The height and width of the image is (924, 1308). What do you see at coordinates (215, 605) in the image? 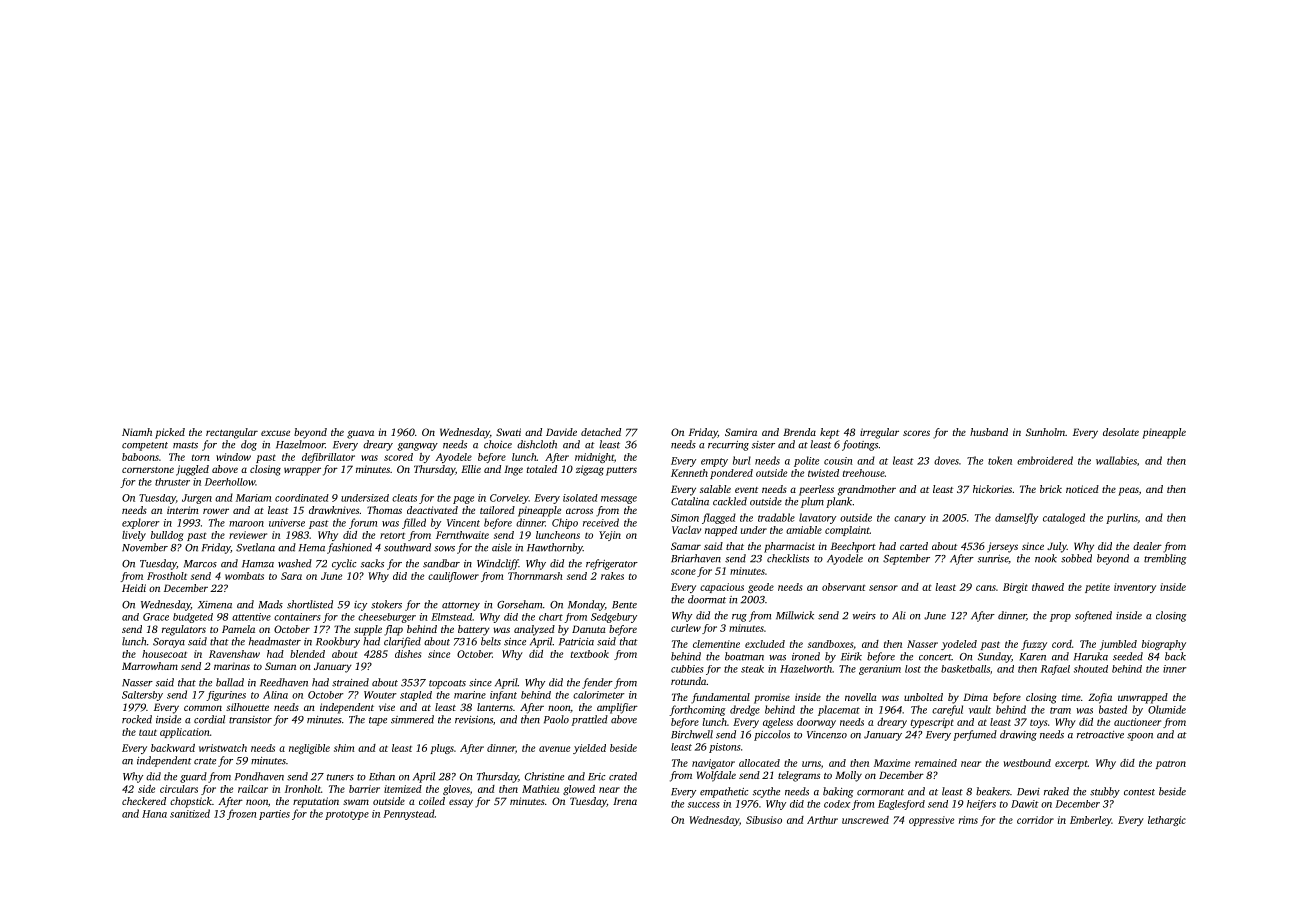
I see `Ximena` at bounding box center [215, 605].
